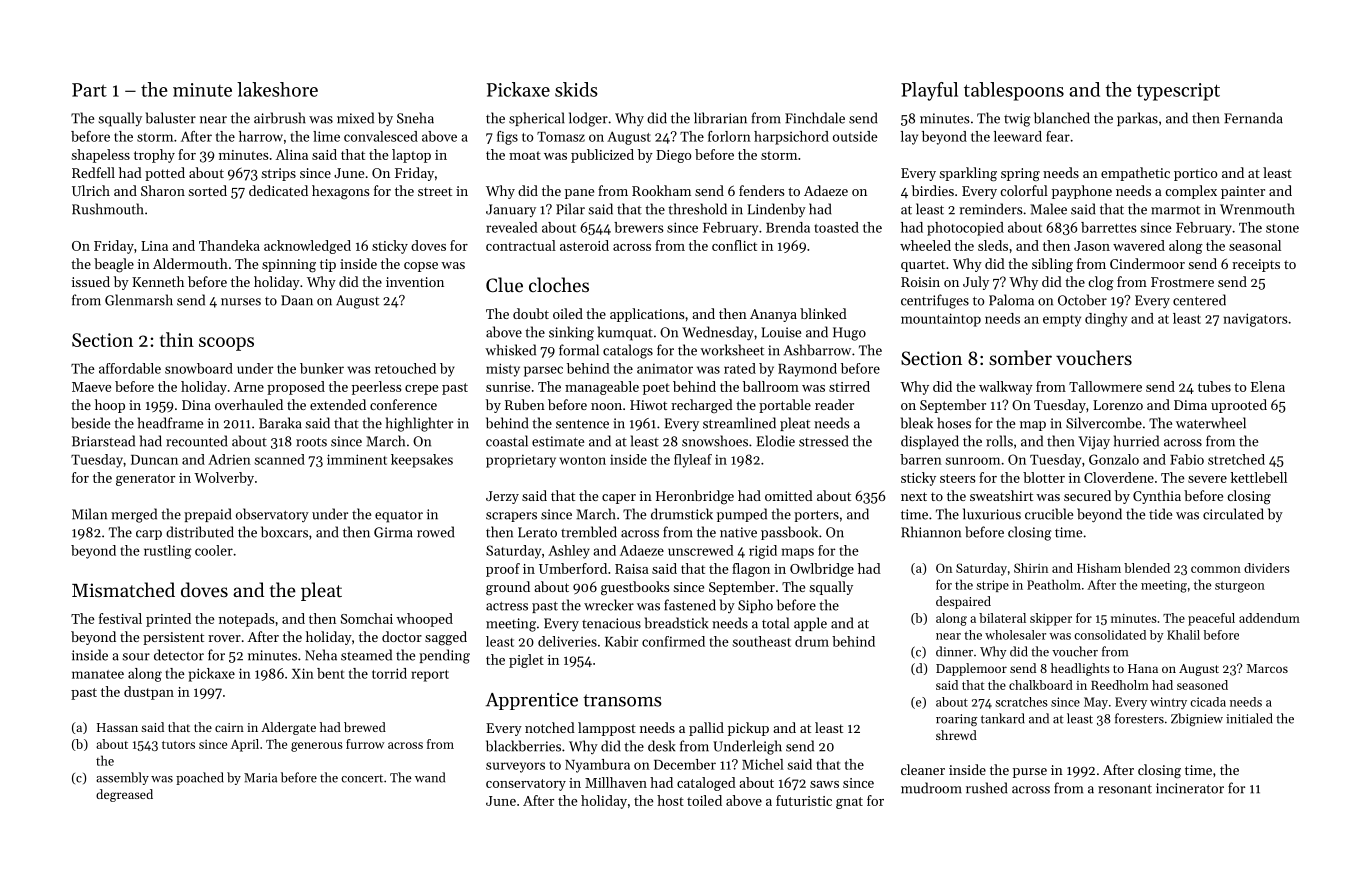 The image size is (1372, 887). What do you see at coordinates (277, 89) in the screenshot?
I see `lakeshore` at bounding box center [277, 89].
